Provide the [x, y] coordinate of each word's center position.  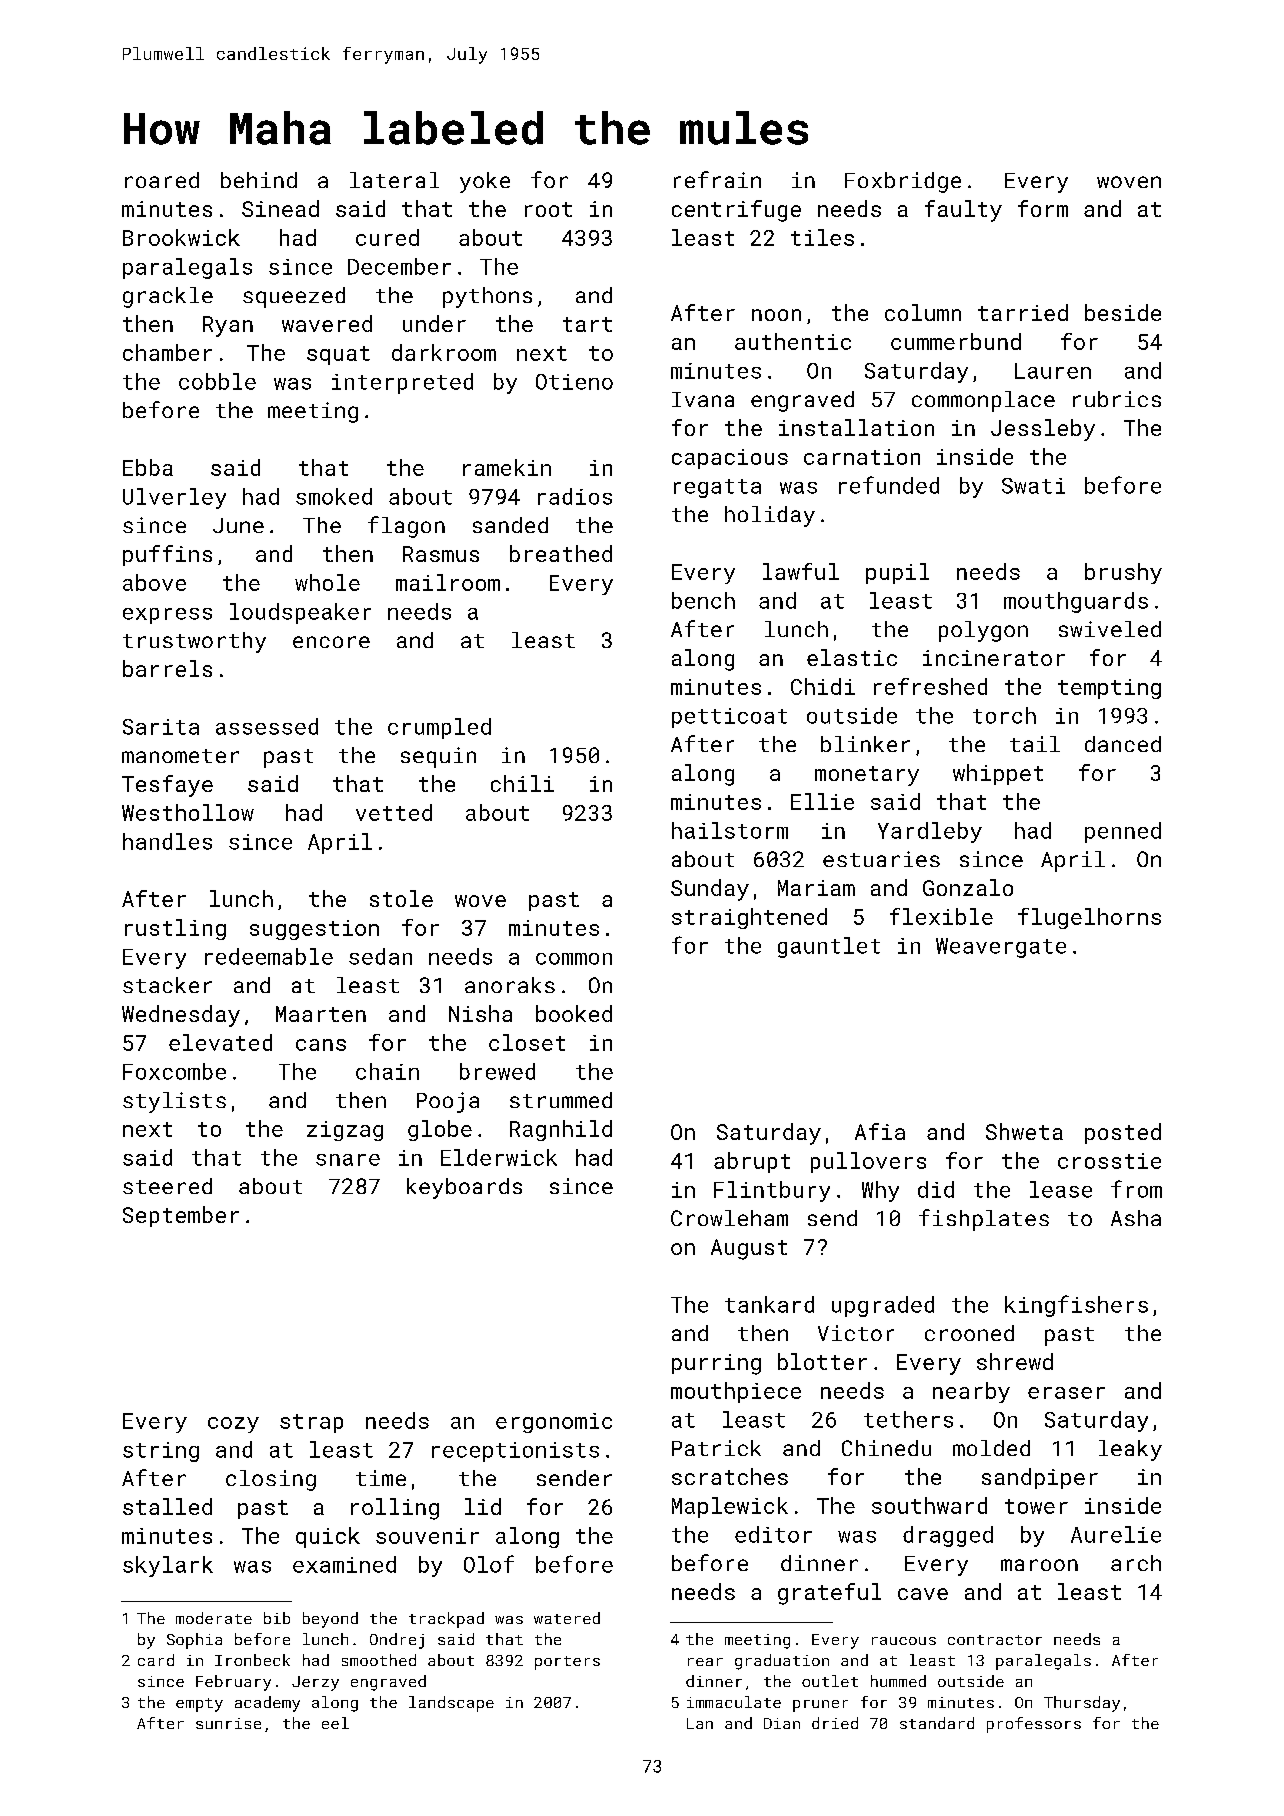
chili [522, 783]
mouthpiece [736, 1392]
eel [335, 1723]
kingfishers [1076, 1306]
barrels [167, 668]
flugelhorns [1089, 918]
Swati [1033, 486]
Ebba [148, 467]
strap [311, 1423]
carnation [862, 457]
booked [574, 1013]
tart [587, 324]
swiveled [1110, 629]
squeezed [294, 297]
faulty [963, 211]
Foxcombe [174, 1071]
